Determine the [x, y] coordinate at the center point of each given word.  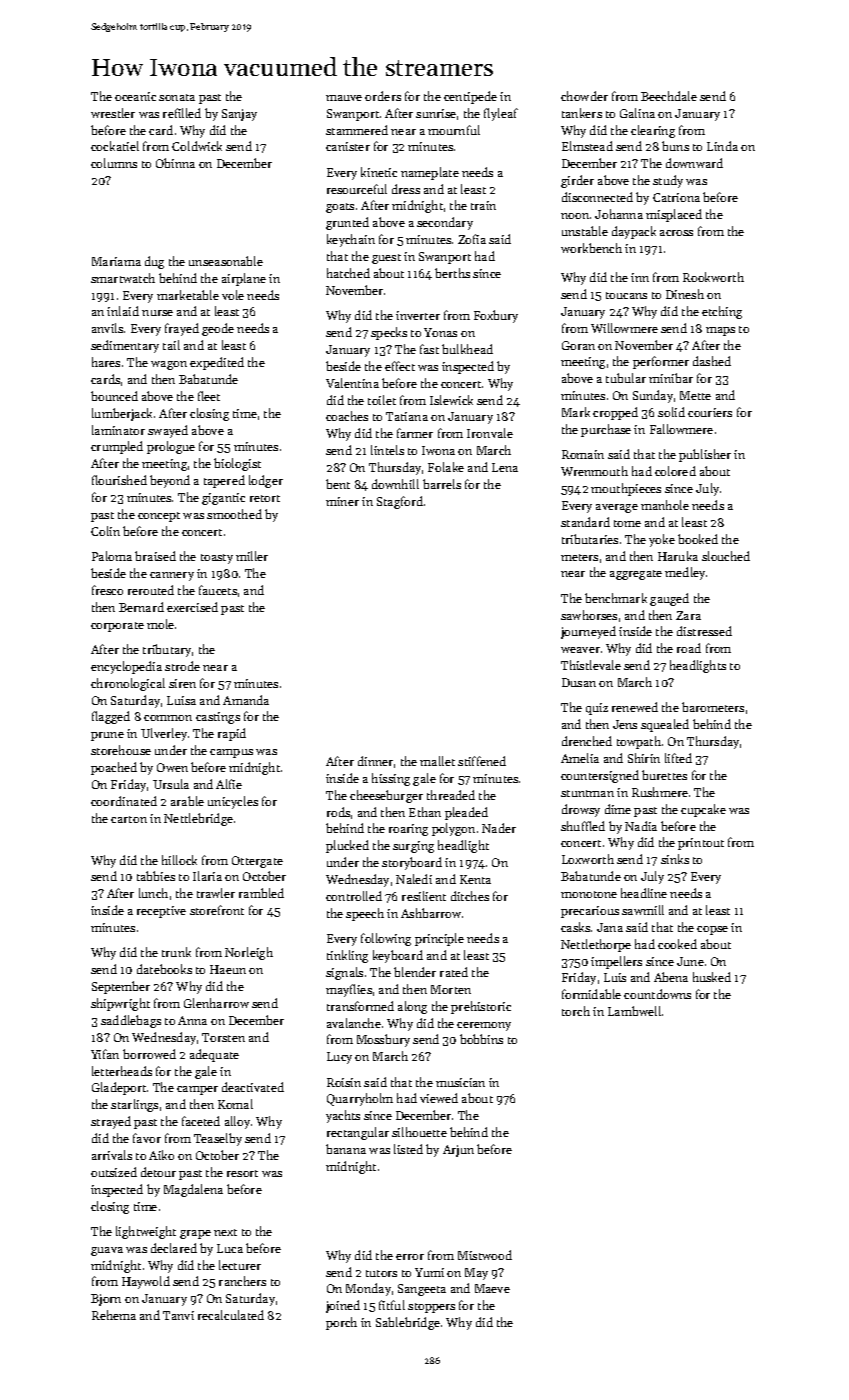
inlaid [123, 311]
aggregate [636, 575]
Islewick [451, 400]
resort [242, 1173]
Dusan [579, 682]
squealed [665, 725]
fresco [107, 590]
